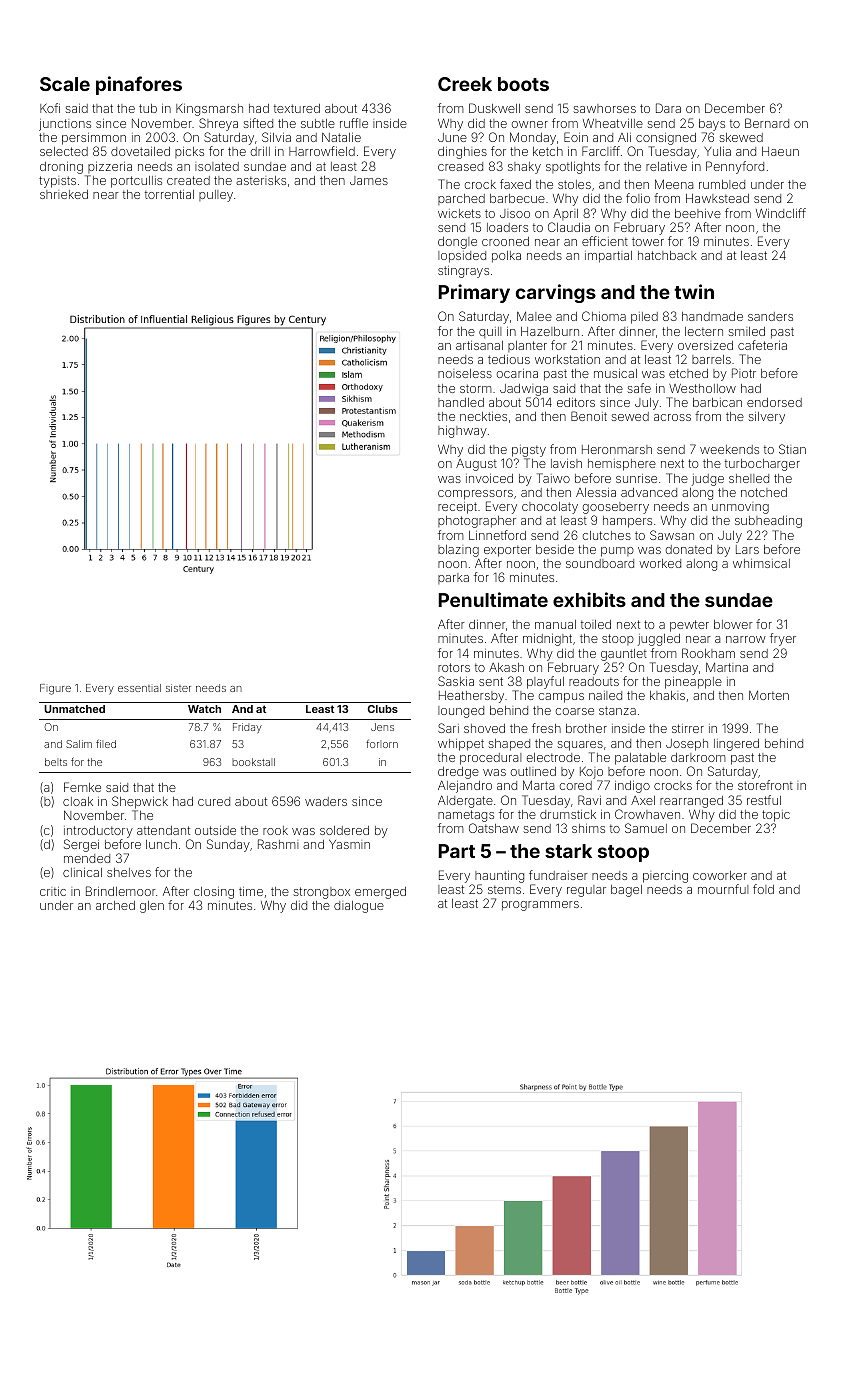 This screenshot has width=849, height=1400. What do you see at coordinates (454, 667) in the screenshot?
I see `rotors` at bounding box center [454, 667].
